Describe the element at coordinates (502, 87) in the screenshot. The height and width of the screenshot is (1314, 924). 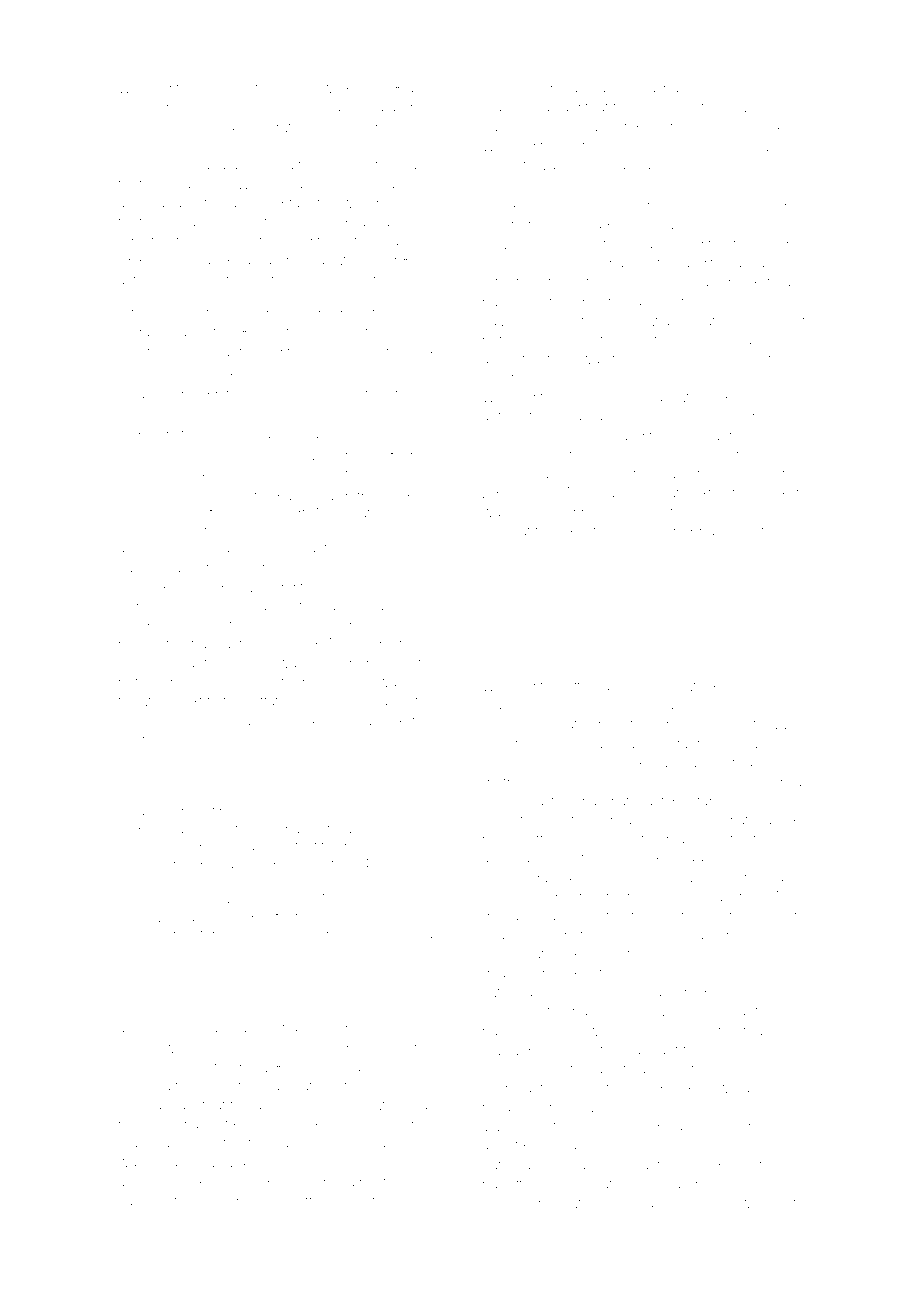
I see `shone` at that location.
